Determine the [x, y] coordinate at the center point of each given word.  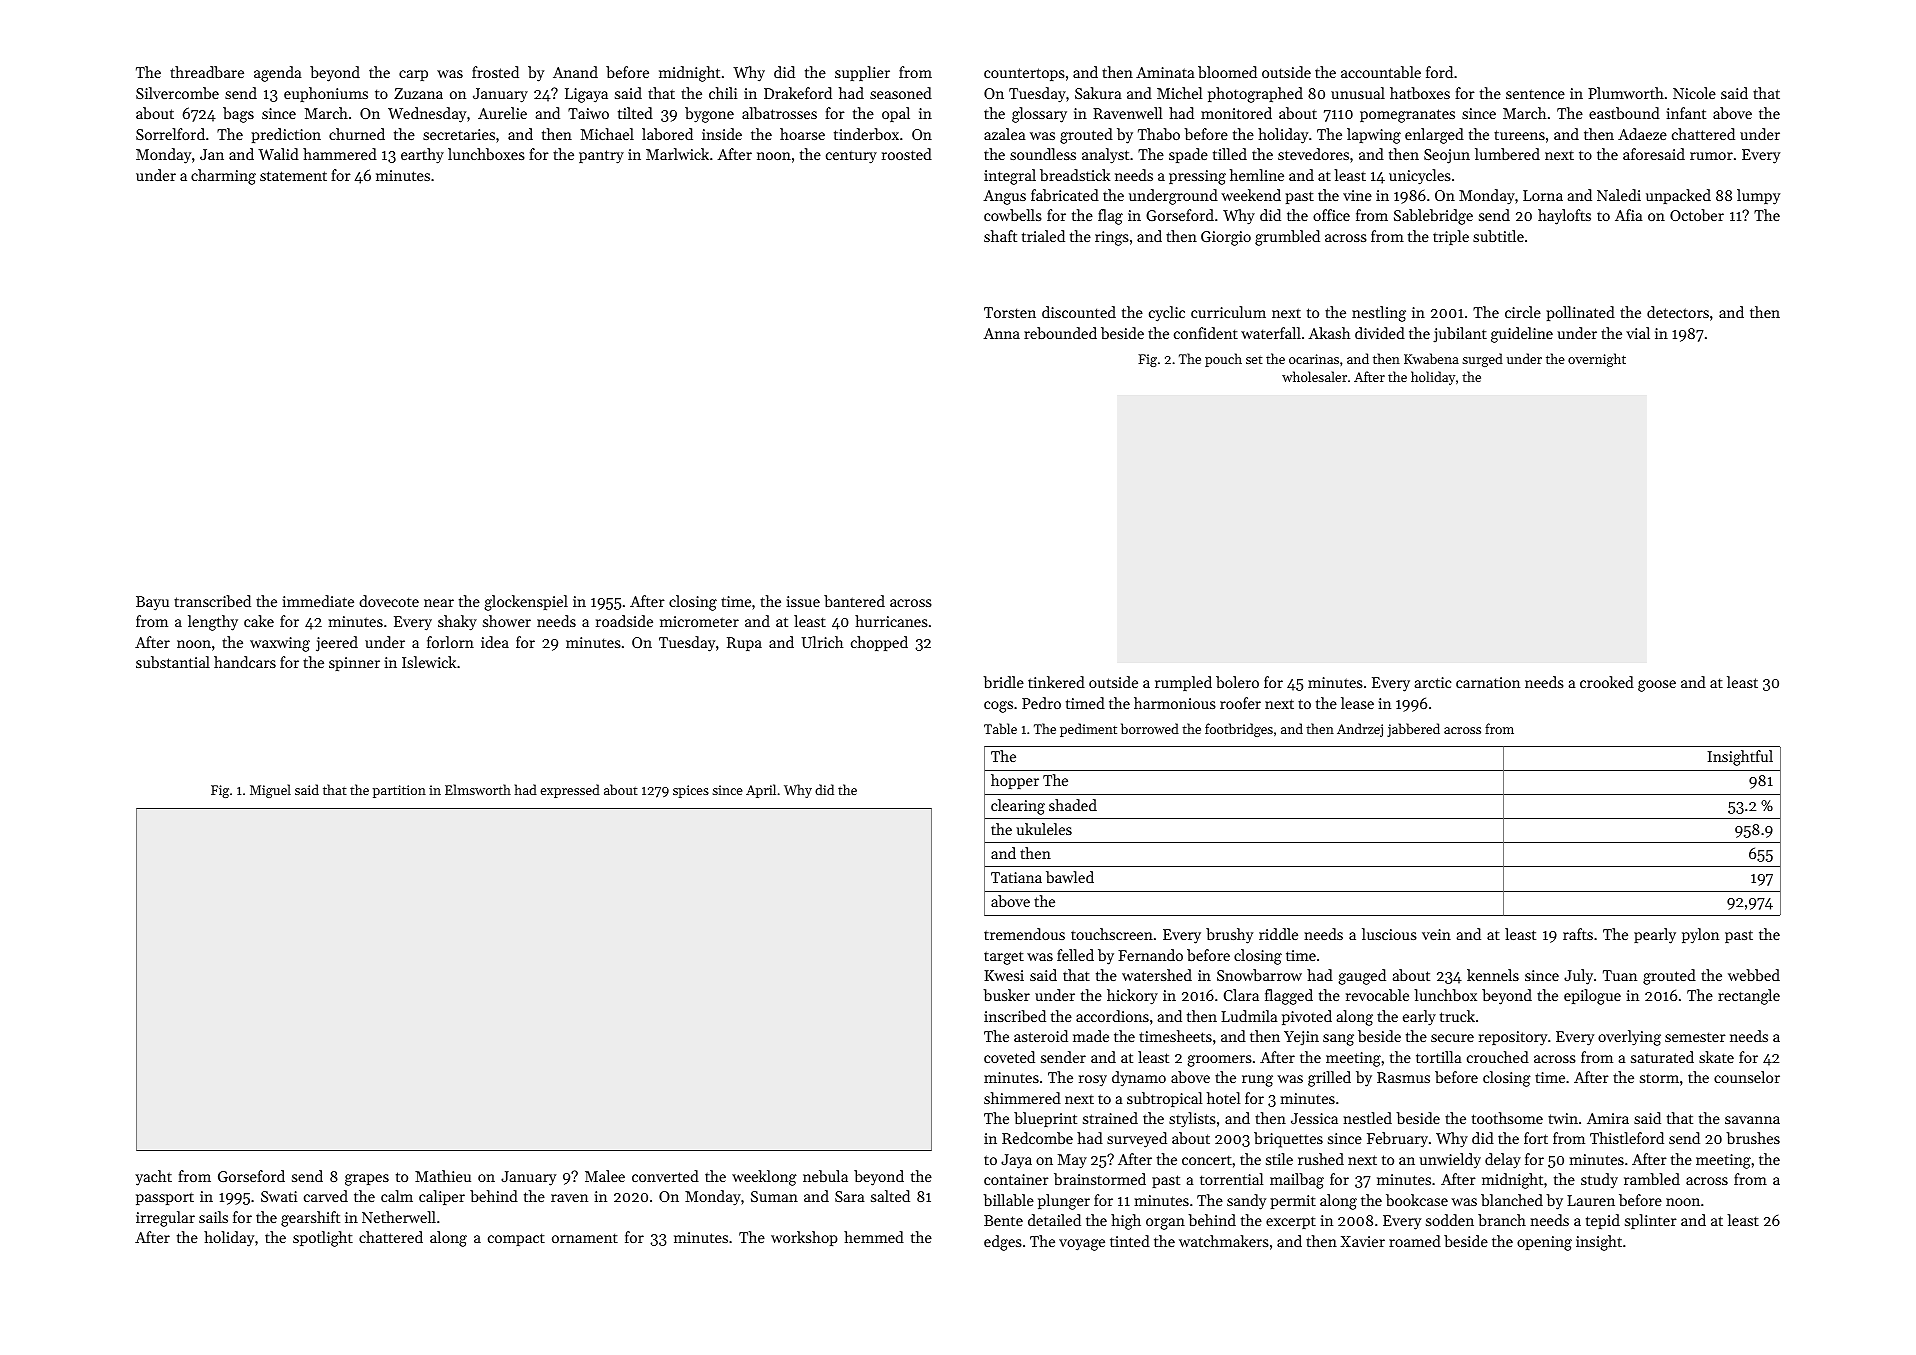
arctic [1433, 682]
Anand [575, 72]
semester [1695, 1037]
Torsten [1010, 312]
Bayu [152, 603]
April [761, 791]
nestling [1379, 314]
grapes [367, 1180]
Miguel [270, 791]
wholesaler [1314, 376]
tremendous [1024, 934]
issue [803, 601]
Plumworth [1626, 93]
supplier [862, 73]
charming [223, 177]
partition [399, 791]
